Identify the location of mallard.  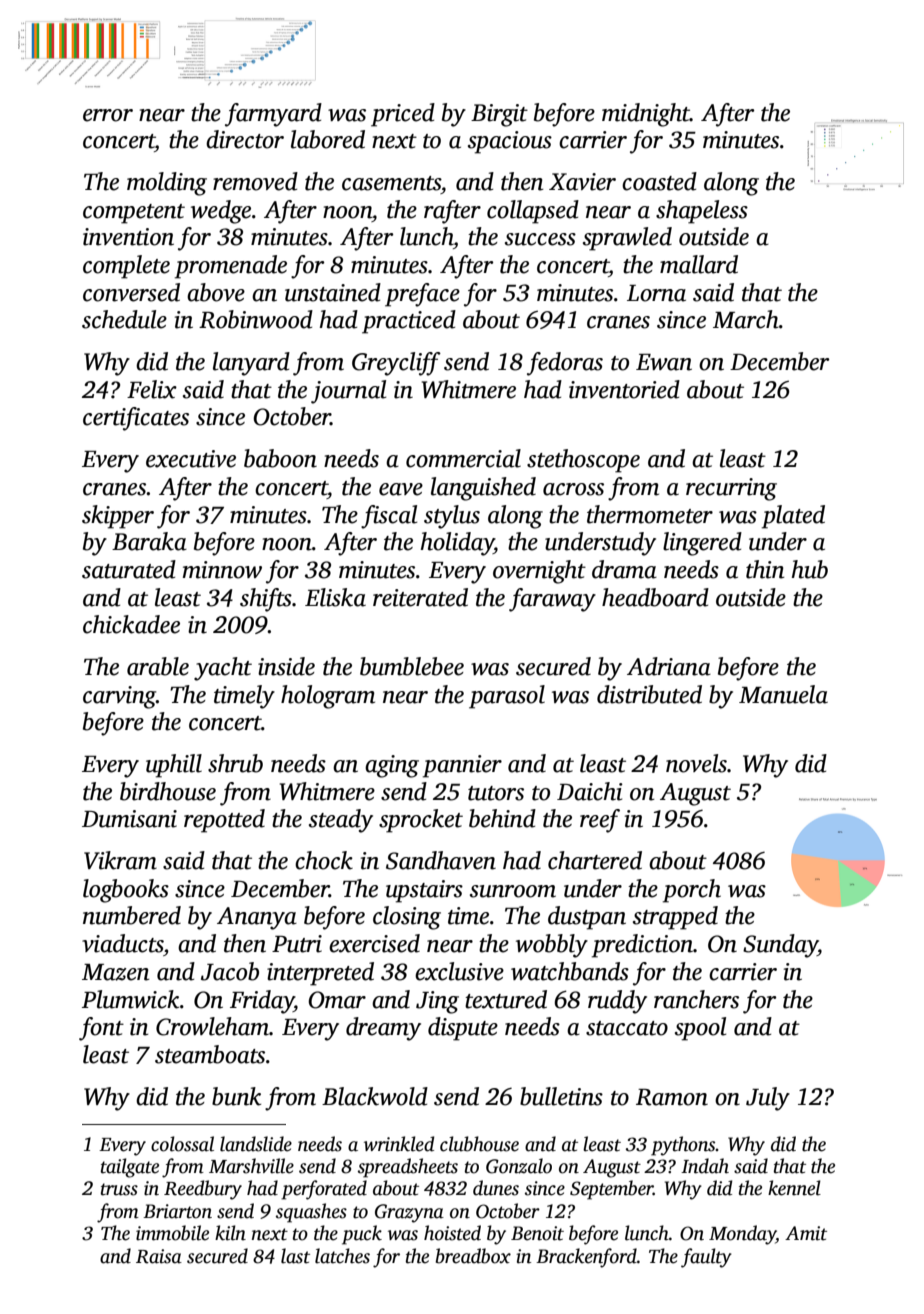
(699, 264).
